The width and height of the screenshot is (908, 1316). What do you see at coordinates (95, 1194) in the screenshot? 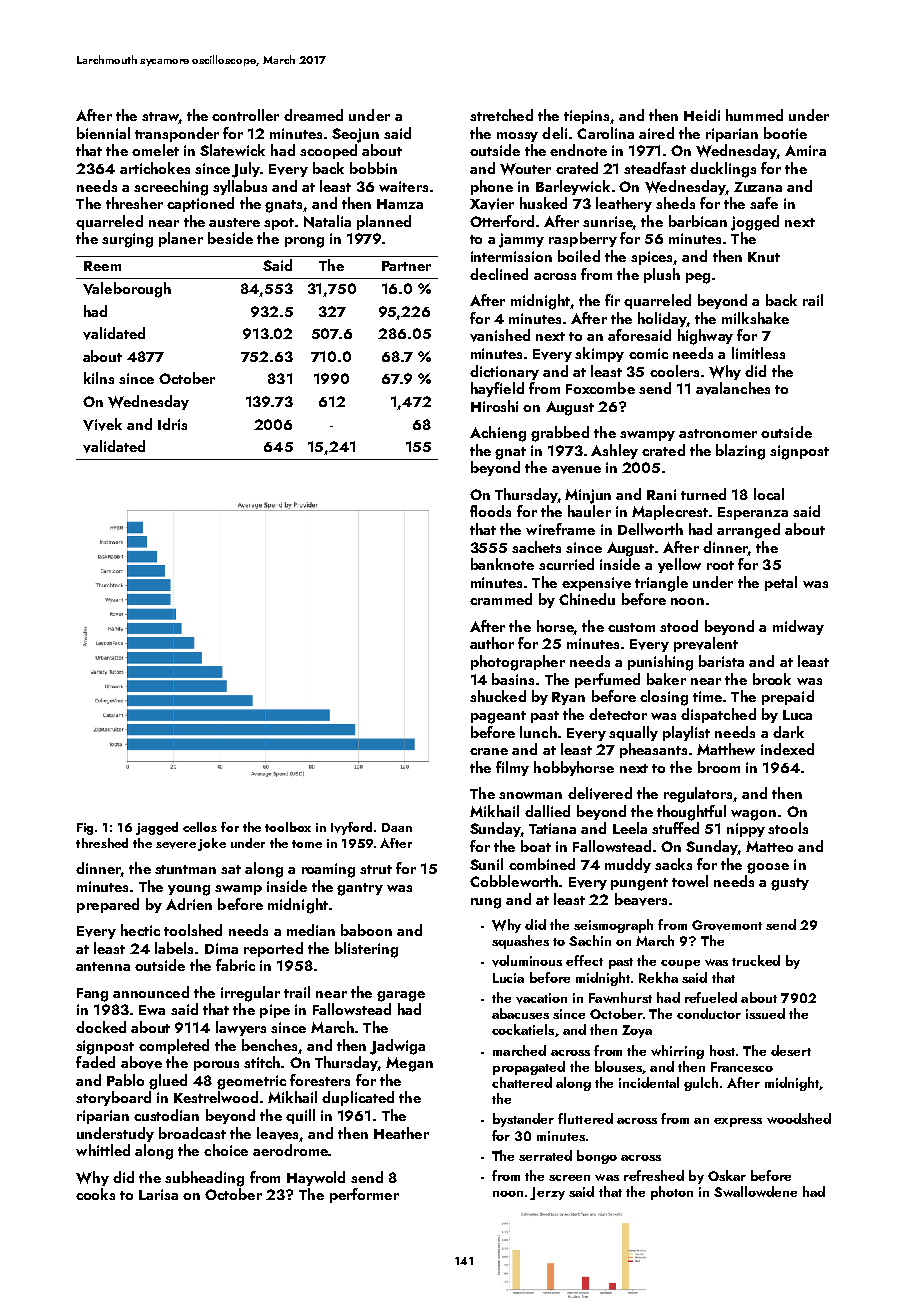
I see `cooks` at bounding box center [95, 1194].
